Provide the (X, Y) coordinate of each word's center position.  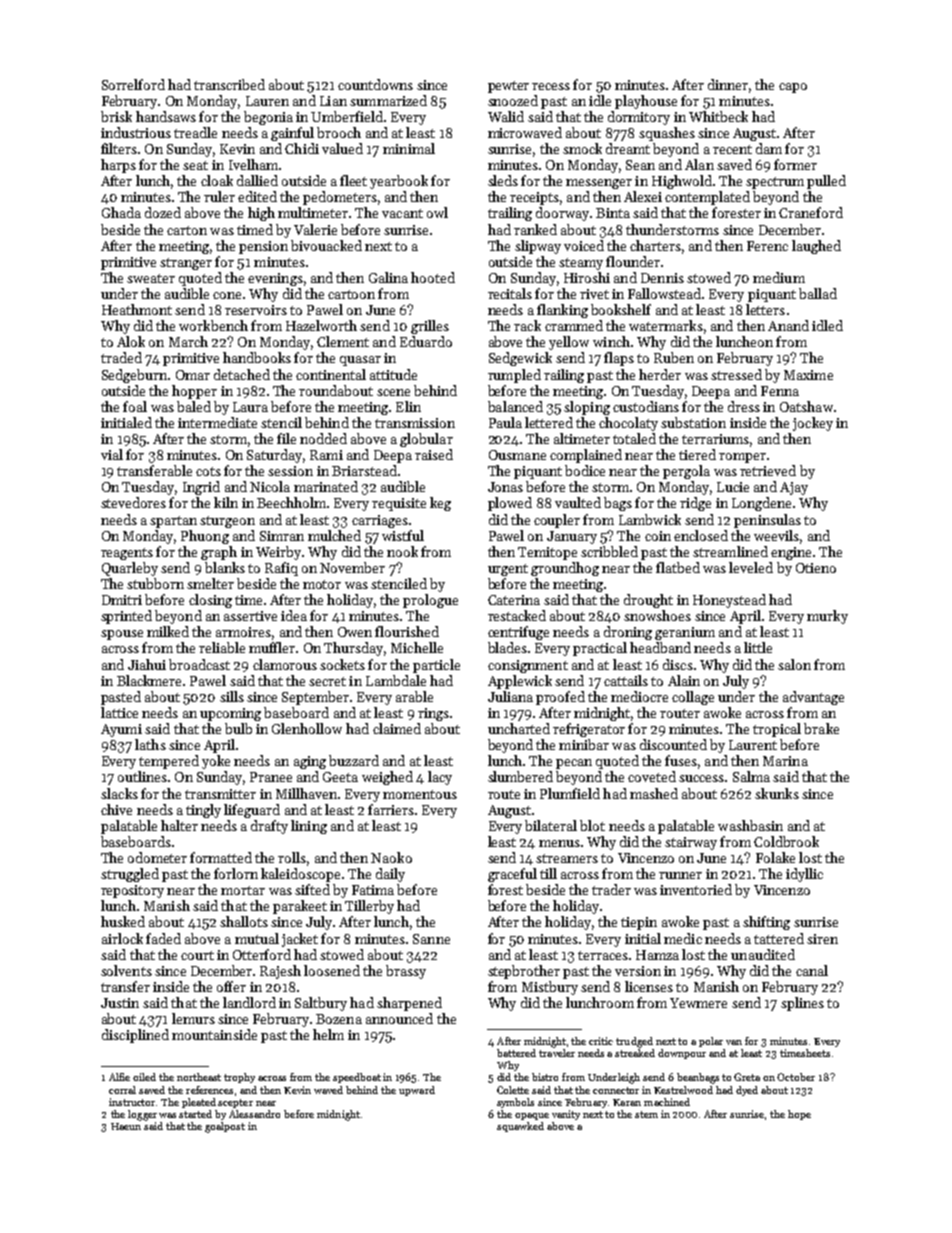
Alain (684, 680)
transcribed (229, 84)
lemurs (193, 1018)
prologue (430, 601)
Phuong (205, 537)
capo (793, 88)
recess (551, 86)
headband (660, 647)
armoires (243, 632)
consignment (528, 666)
